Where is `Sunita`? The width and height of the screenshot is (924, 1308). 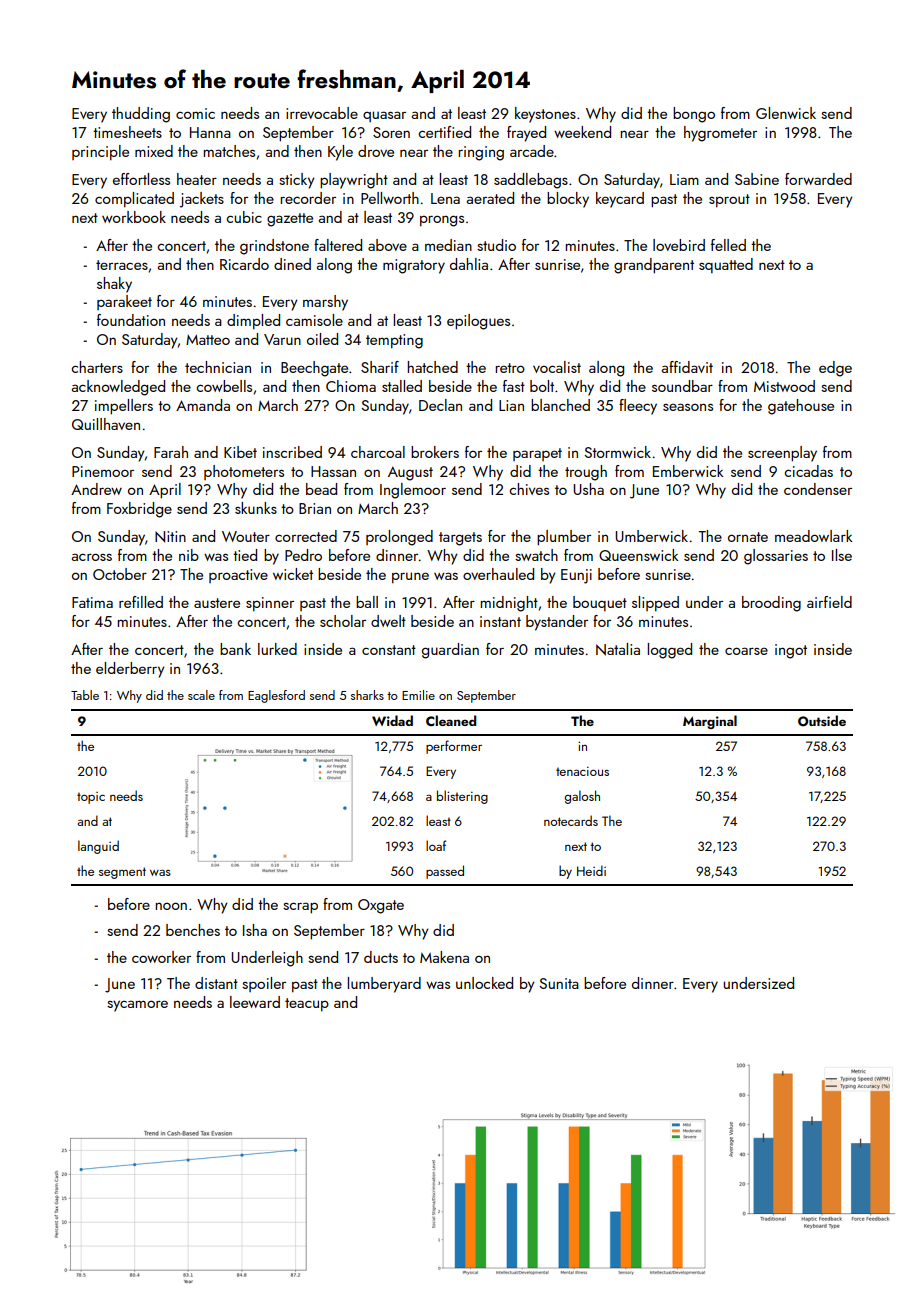 Sunita is located at coordinates (559, 983).
